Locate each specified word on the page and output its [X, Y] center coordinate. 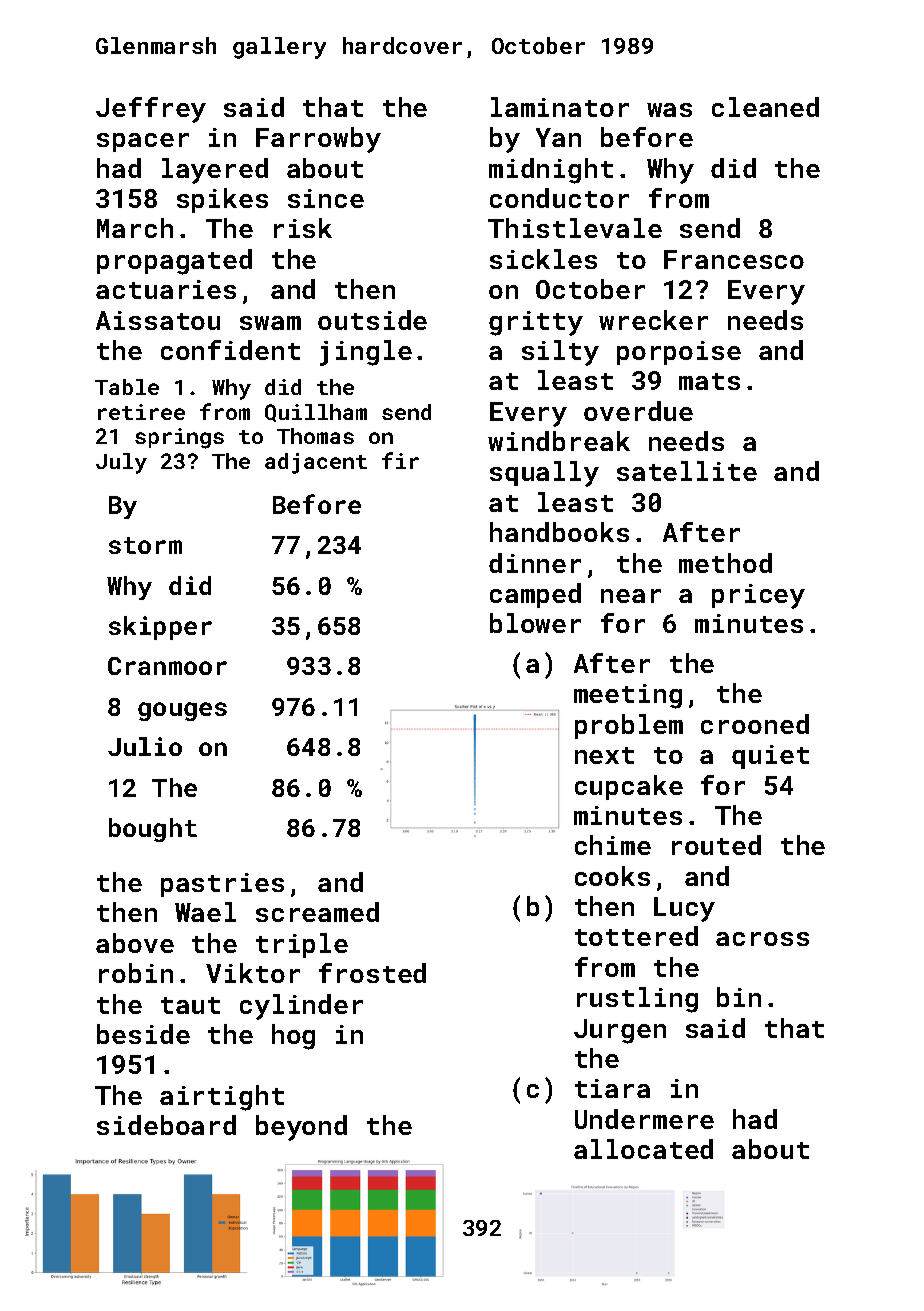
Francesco [734, 259]
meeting [628, 696]
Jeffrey [151, 110]
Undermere [644, 1119]
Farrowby [318, 140]
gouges [182, 711]
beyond [301, 1128]
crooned [755, 724]
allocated [643, 1149]
